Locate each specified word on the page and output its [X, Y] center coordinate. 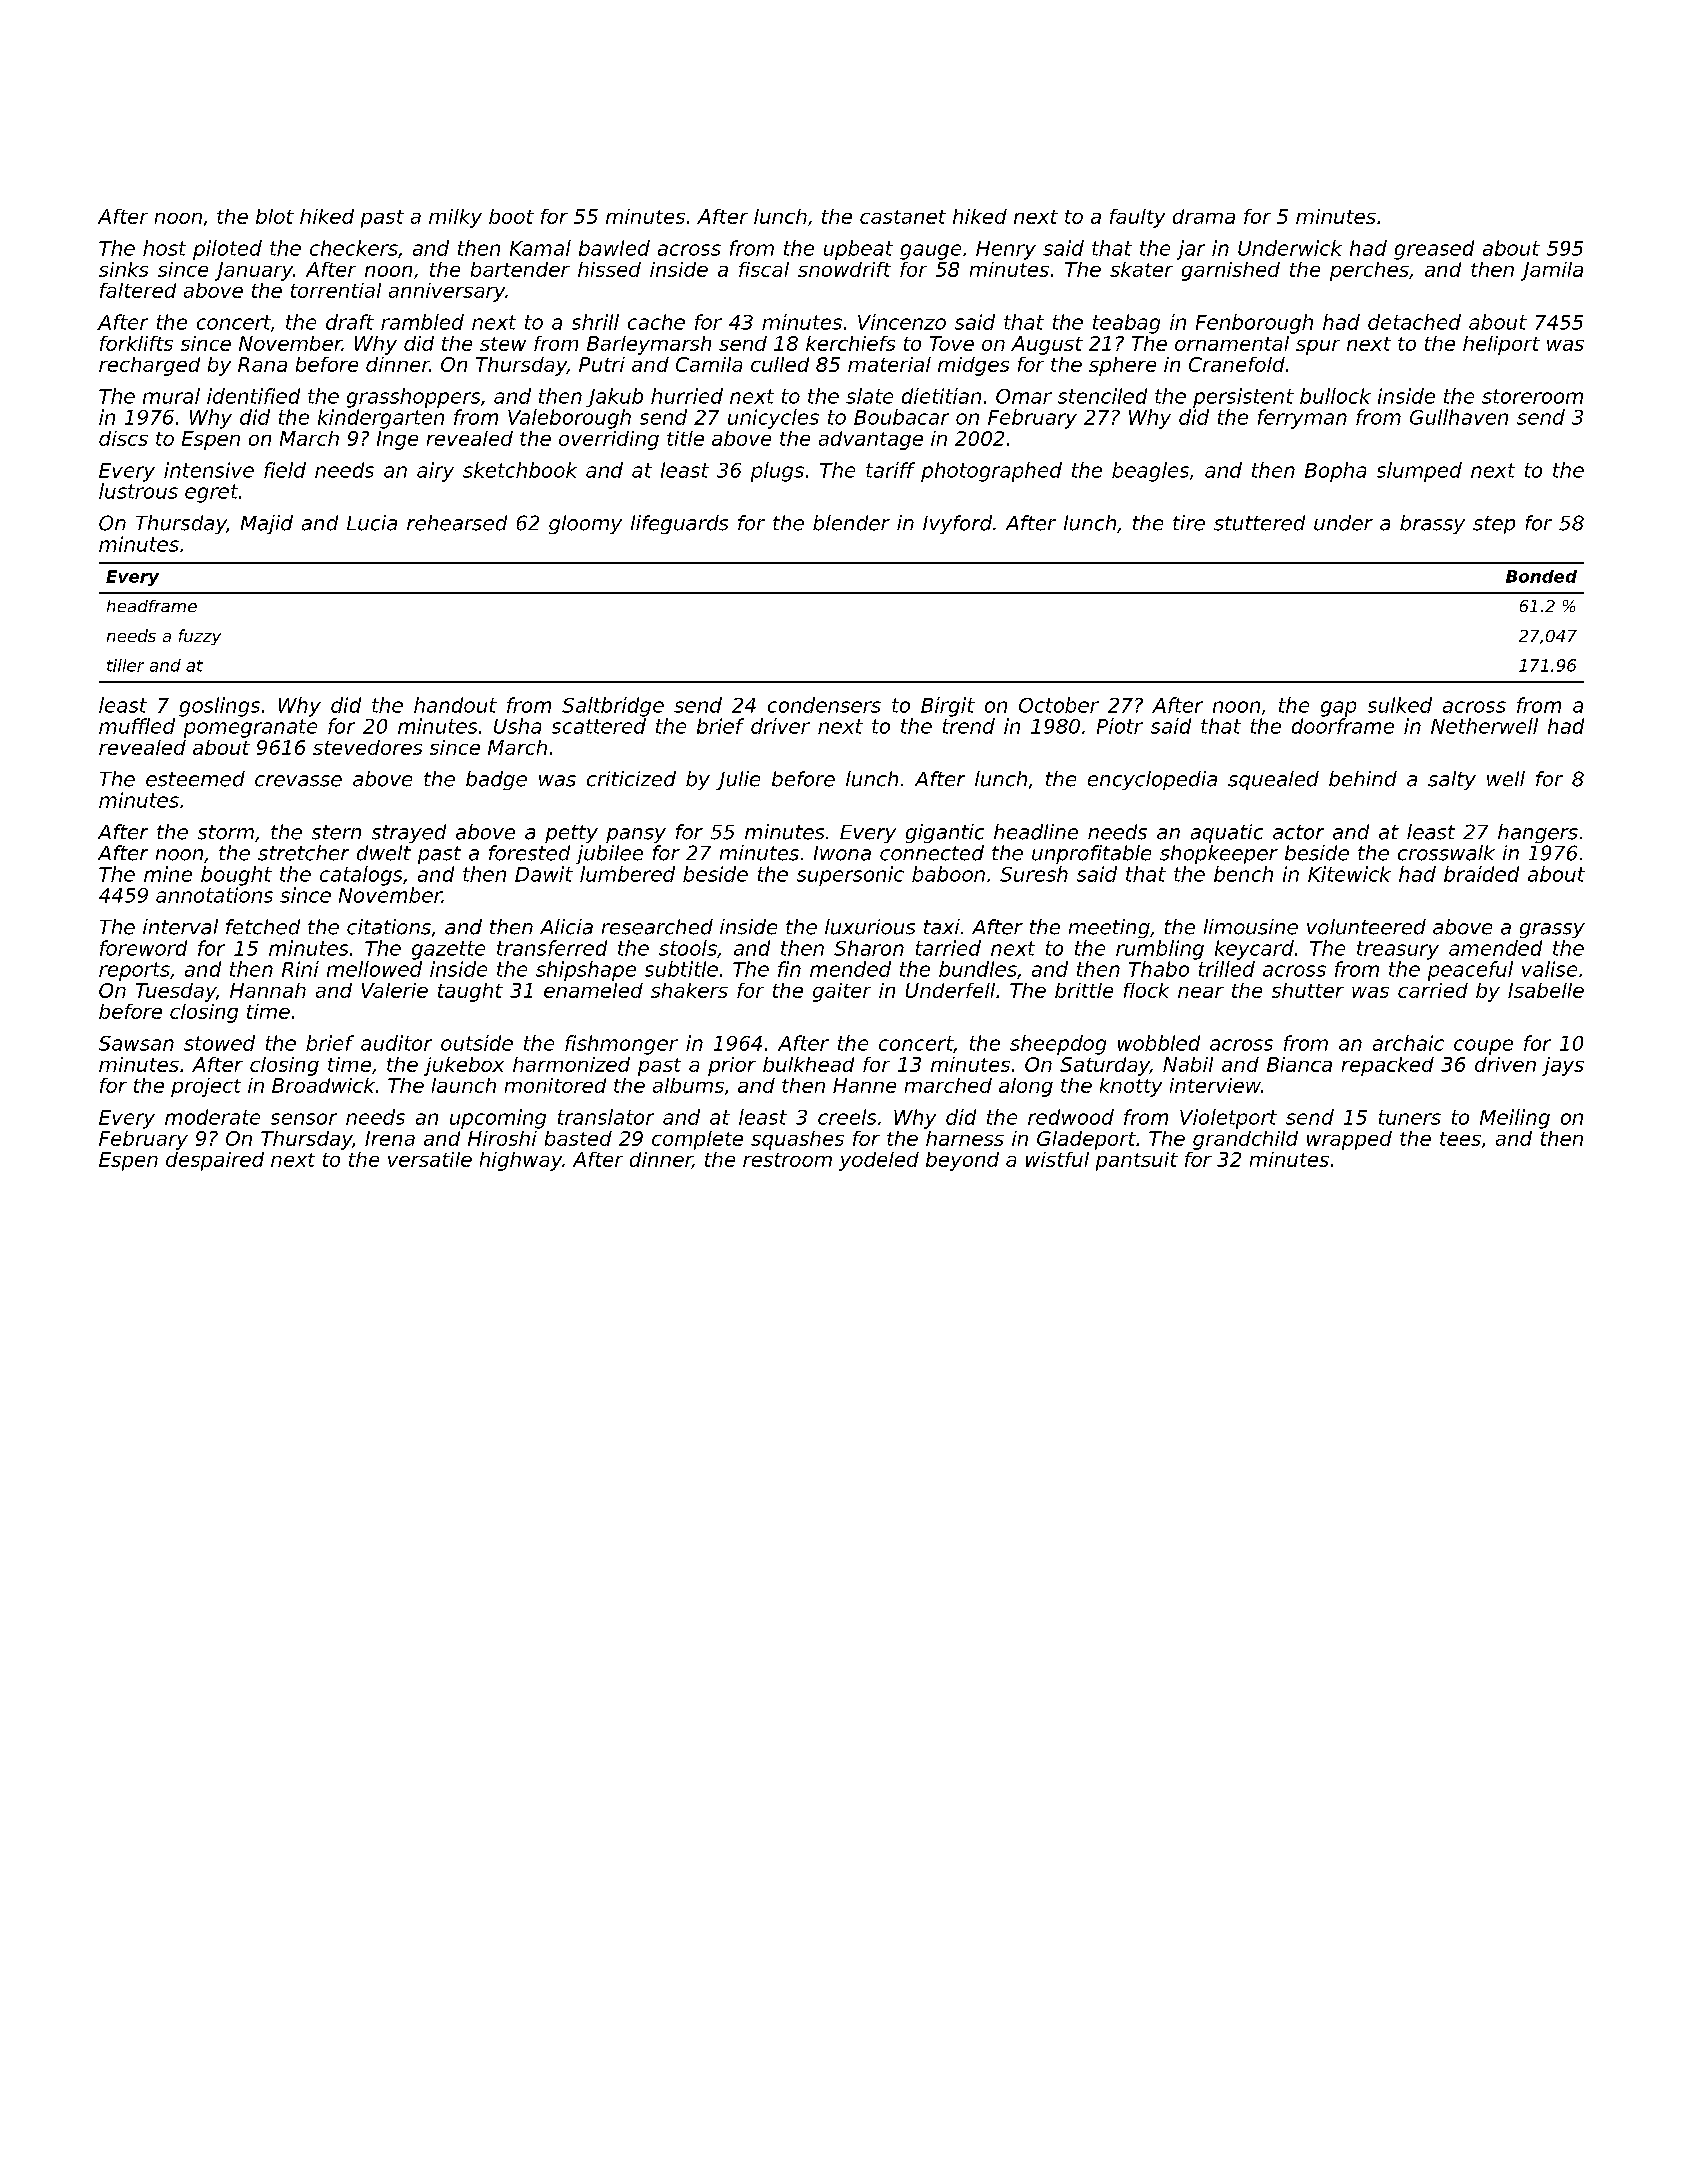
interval [180, 927]
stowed [219, 1043]
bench [1243, 874]
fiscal [764, 269]
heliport [1501, 345]
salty [1452, 780]
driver [780, 726]
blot [275, 216]
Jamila [1552, 271]
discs [123, 438]
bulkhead [808, 1064]
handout [455, 705]
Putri [602, 364]
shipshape [586, 971]
